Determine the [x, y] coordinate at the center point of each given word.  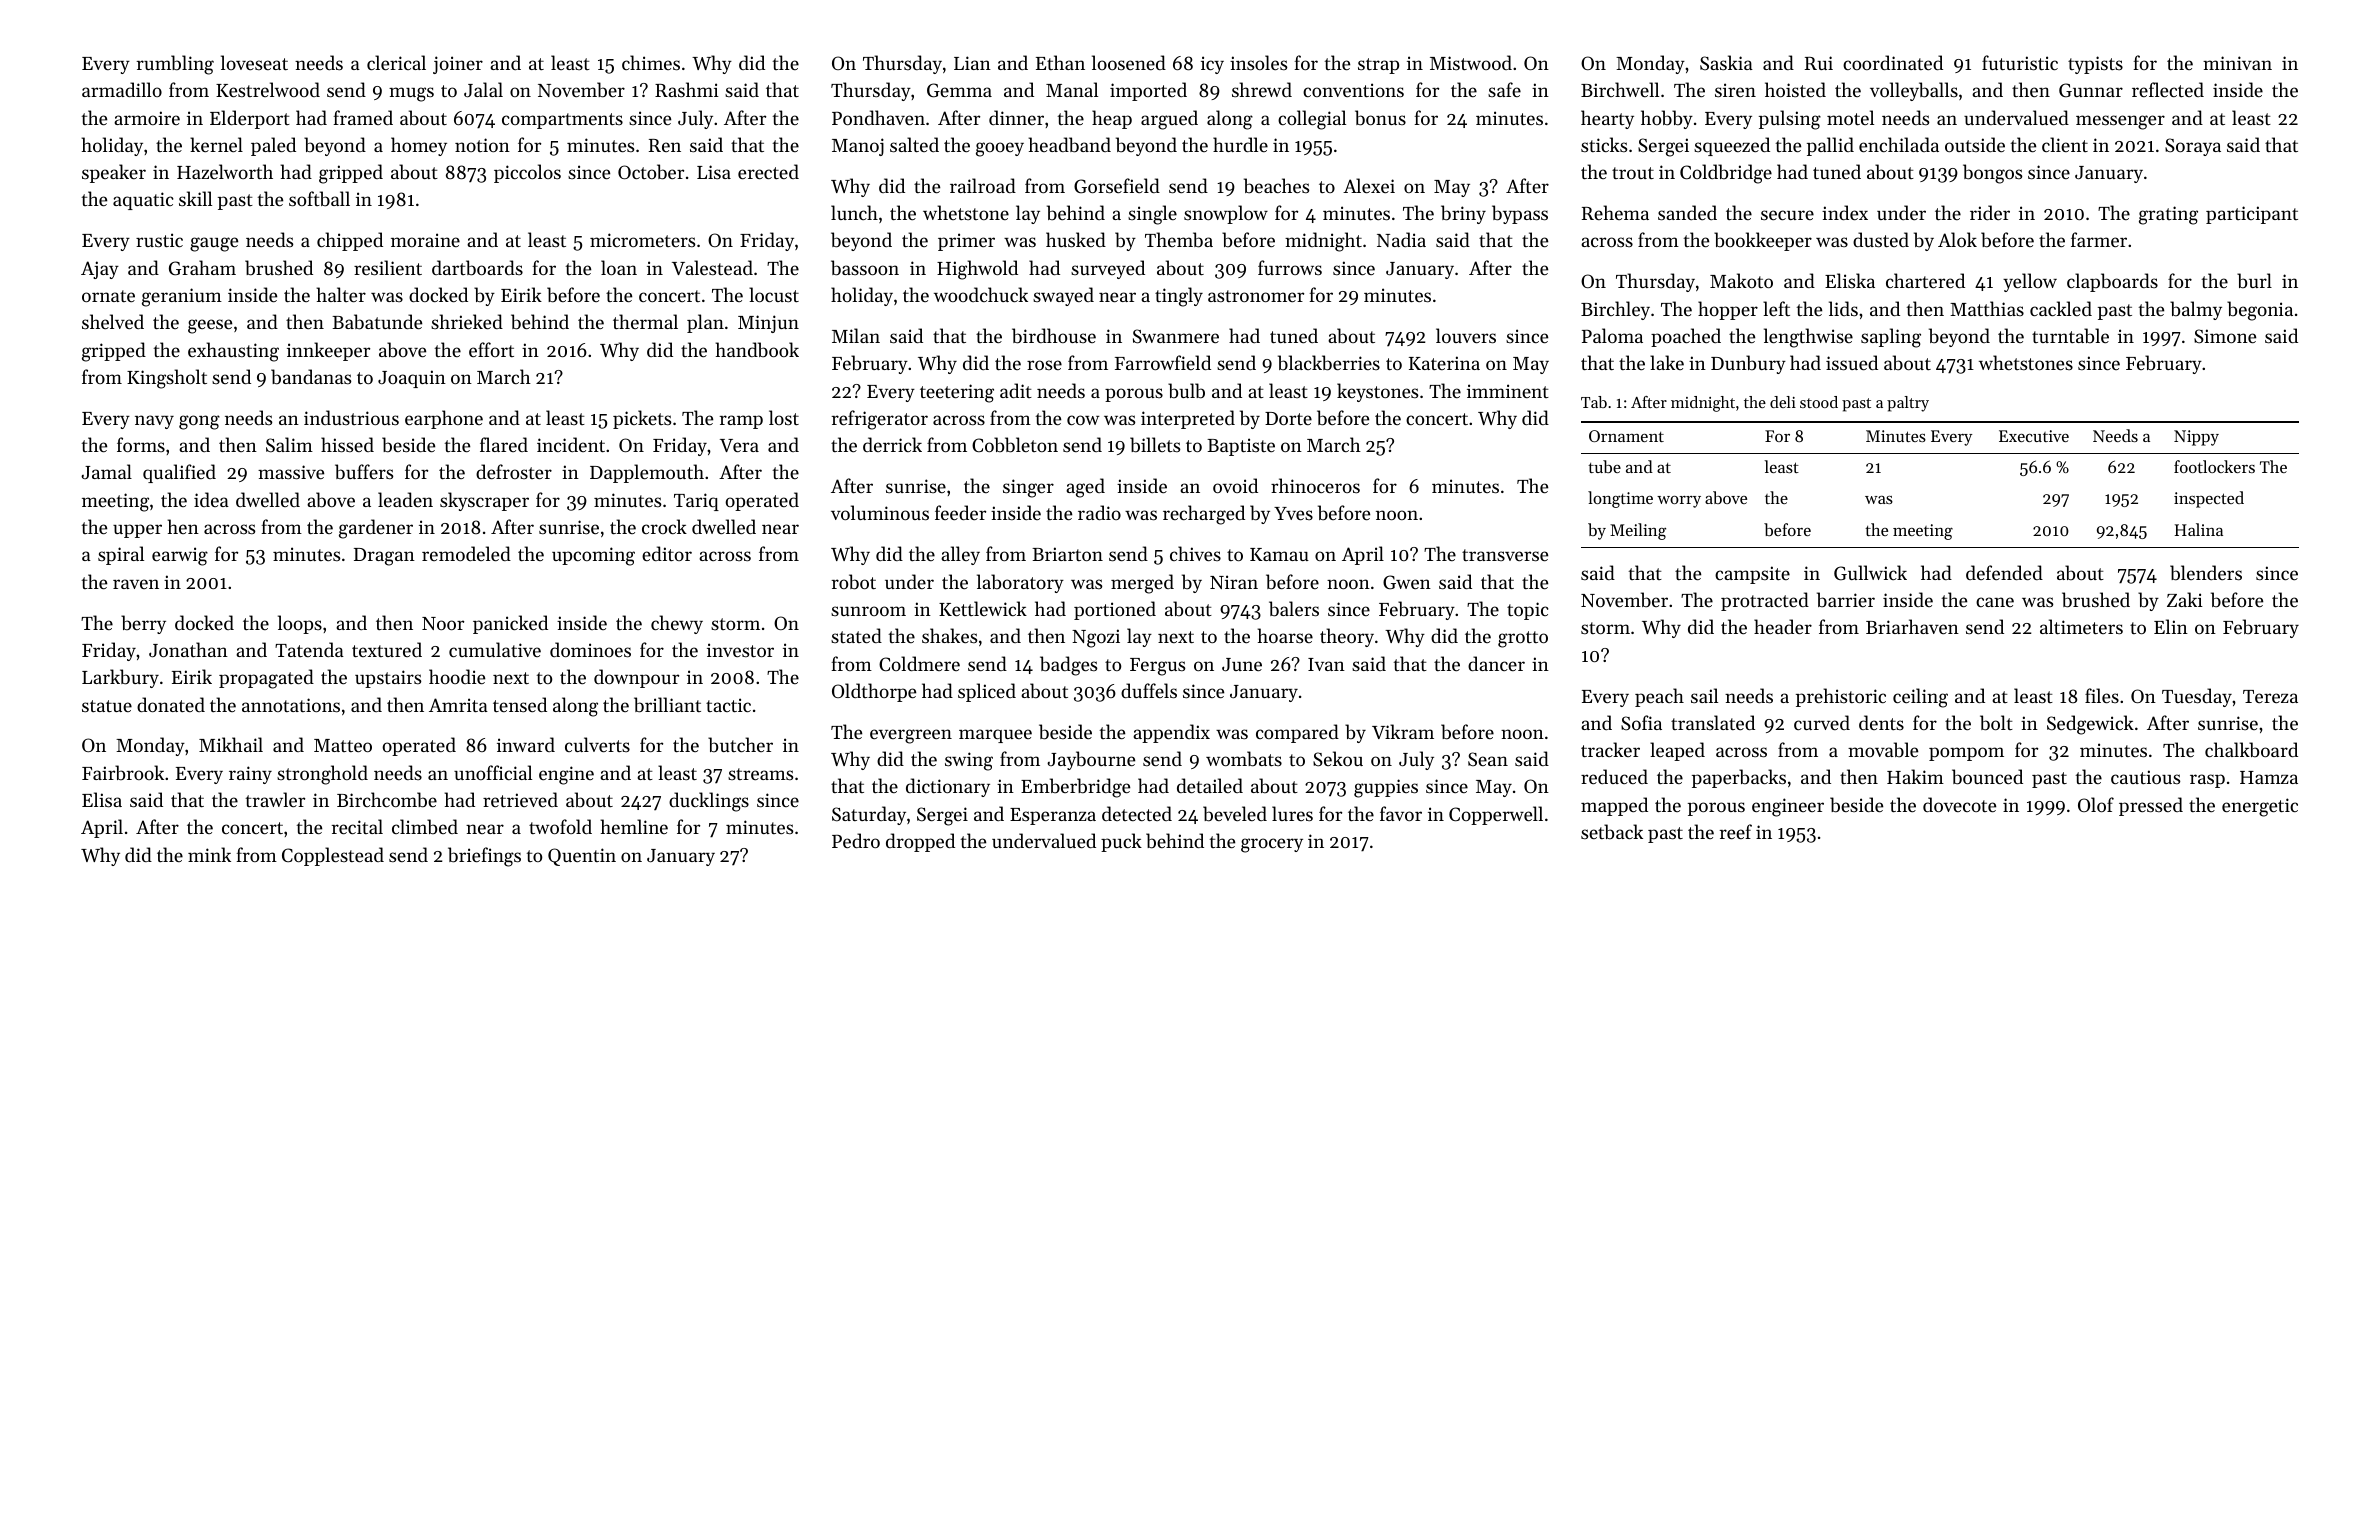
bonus [1380, 118]
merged [1142, 584]
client [2065, 144]
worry [1679, 502]
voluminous [880, 512]
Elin [2171, 626]
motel [1850, 117]
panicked [510, 624]
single [1152, 215]
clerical [396, 62]
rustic [159, 240]
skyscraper [484, 501]
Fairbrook [123, 772]
